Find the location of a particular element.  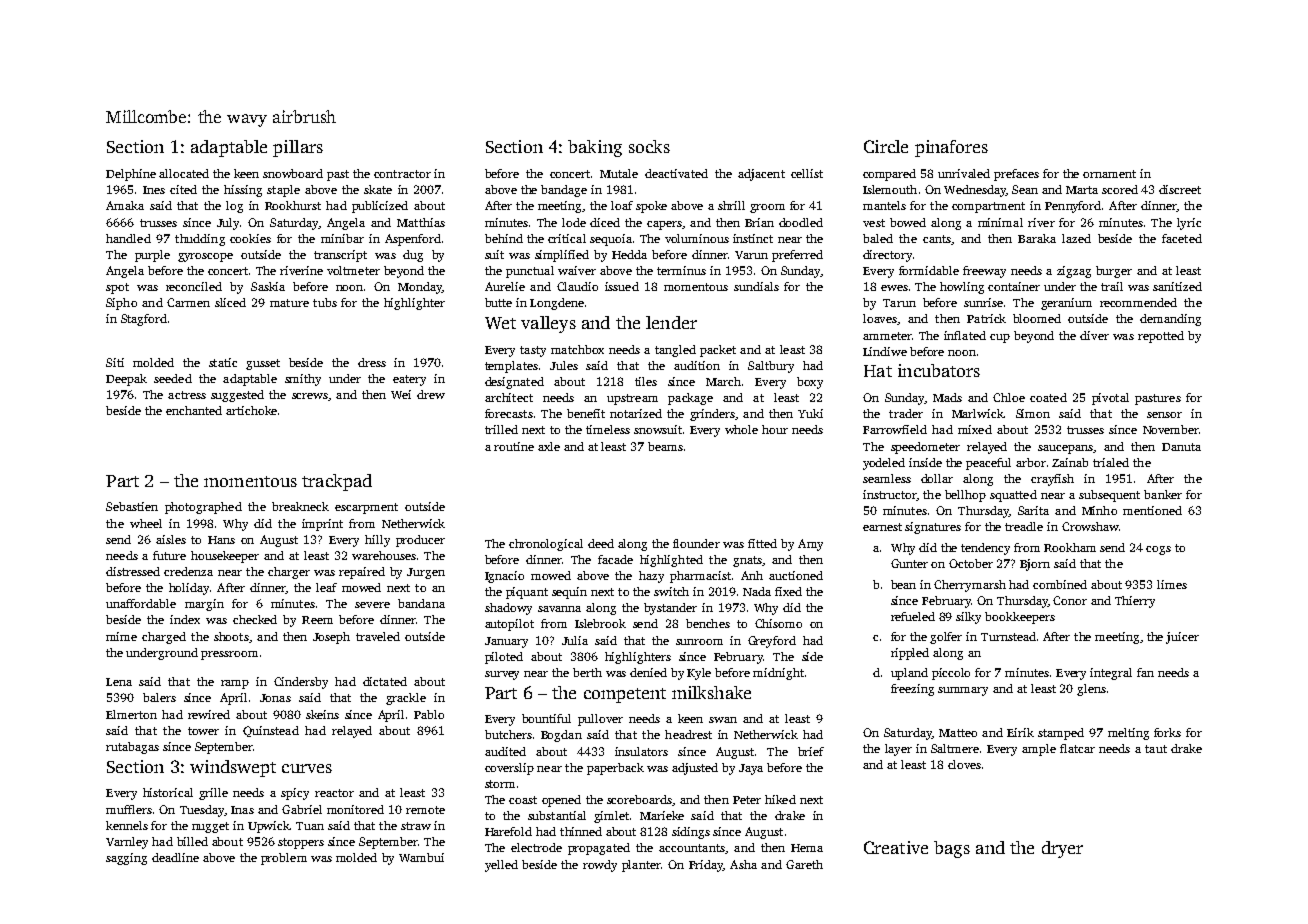

dryer is located at coordinates (1062, 849).
